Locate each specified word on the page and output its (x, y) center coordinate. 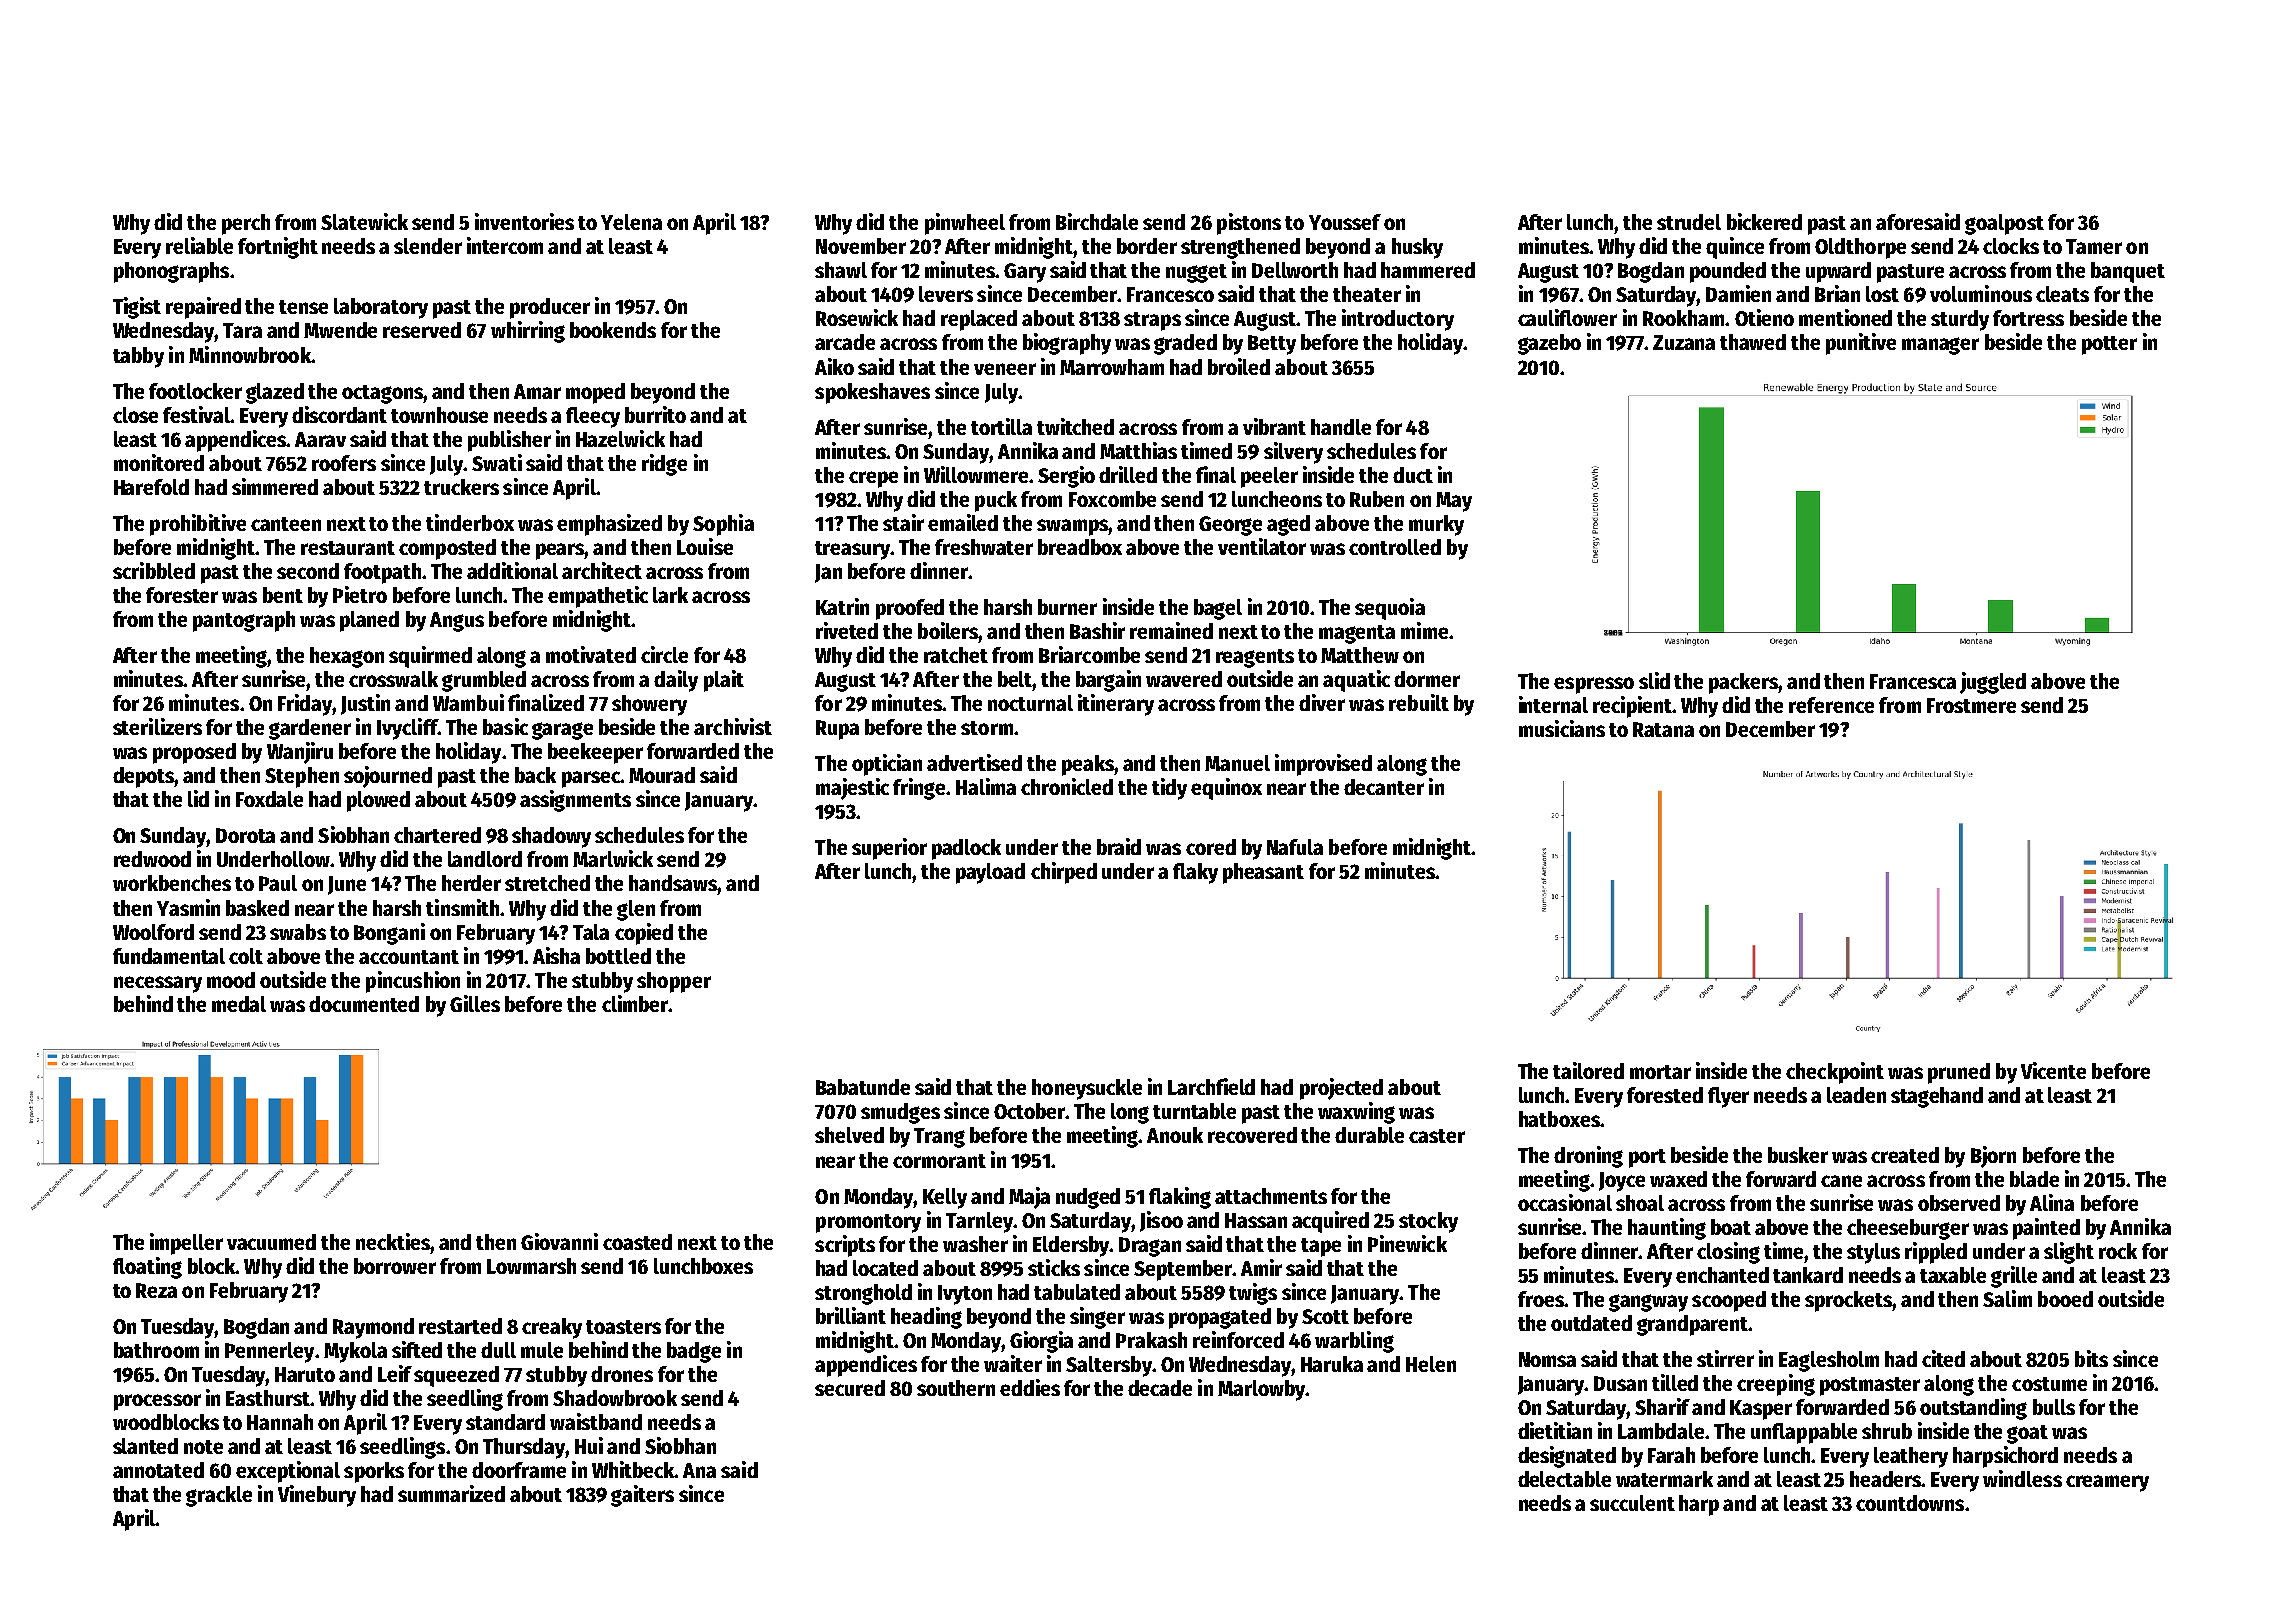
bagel (1218, 609)
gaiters (642, 1496)
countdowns (1910, 1503)
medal (239, 1004)
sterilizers (157, 726)
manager (1940, 346)
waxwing (1356, 1113)
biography (1067, 344)
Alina (2052, 1202)
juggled (1993, 683)
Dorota (245, 835)
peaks (1088, 765)
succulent (1632, 1503)
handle (1341, 427)
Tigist (137, 308)
